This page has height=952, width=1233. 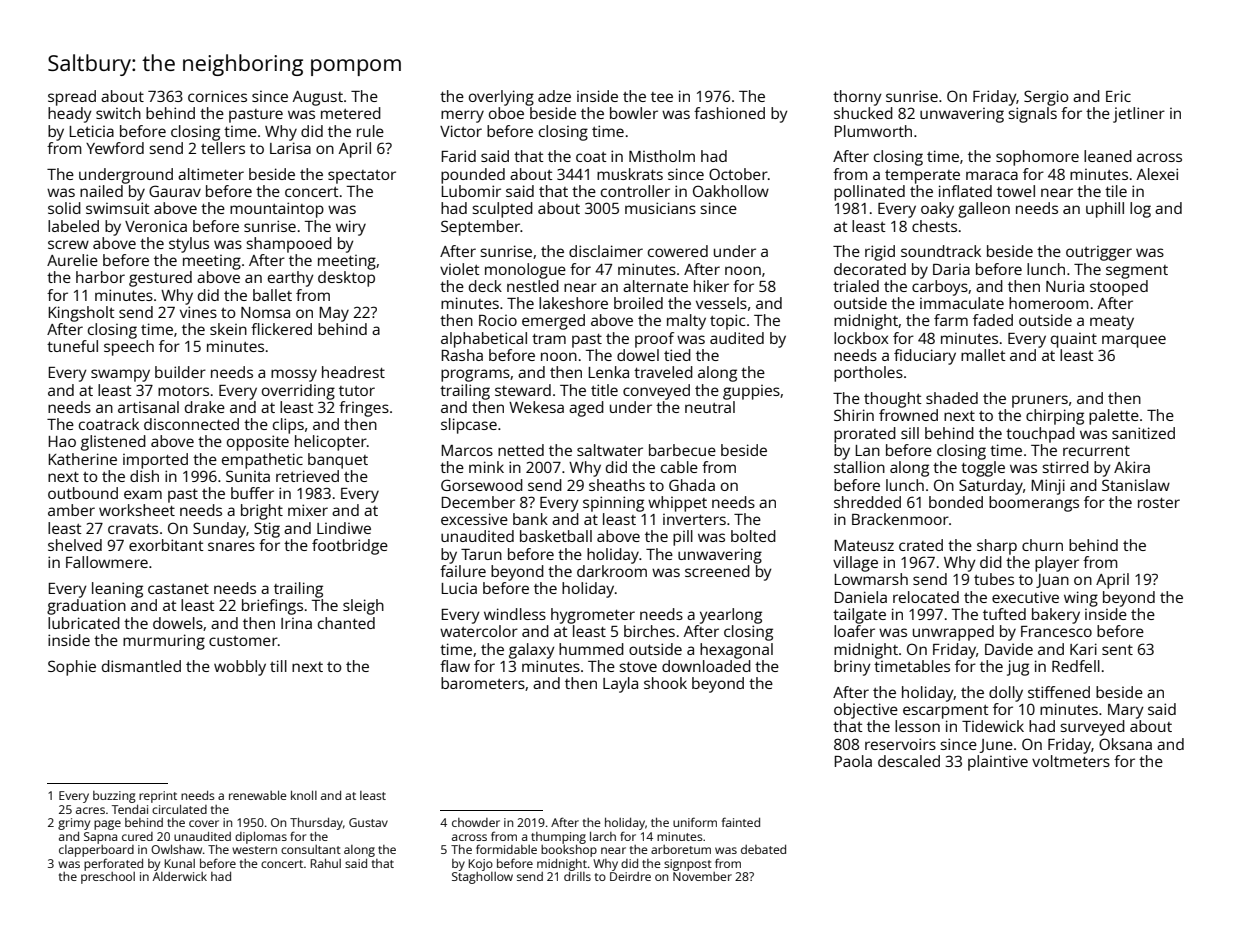 What do you see at coordinates (1159, 503) in the page?
I see `roster` at bounding box center [1159, 503].
